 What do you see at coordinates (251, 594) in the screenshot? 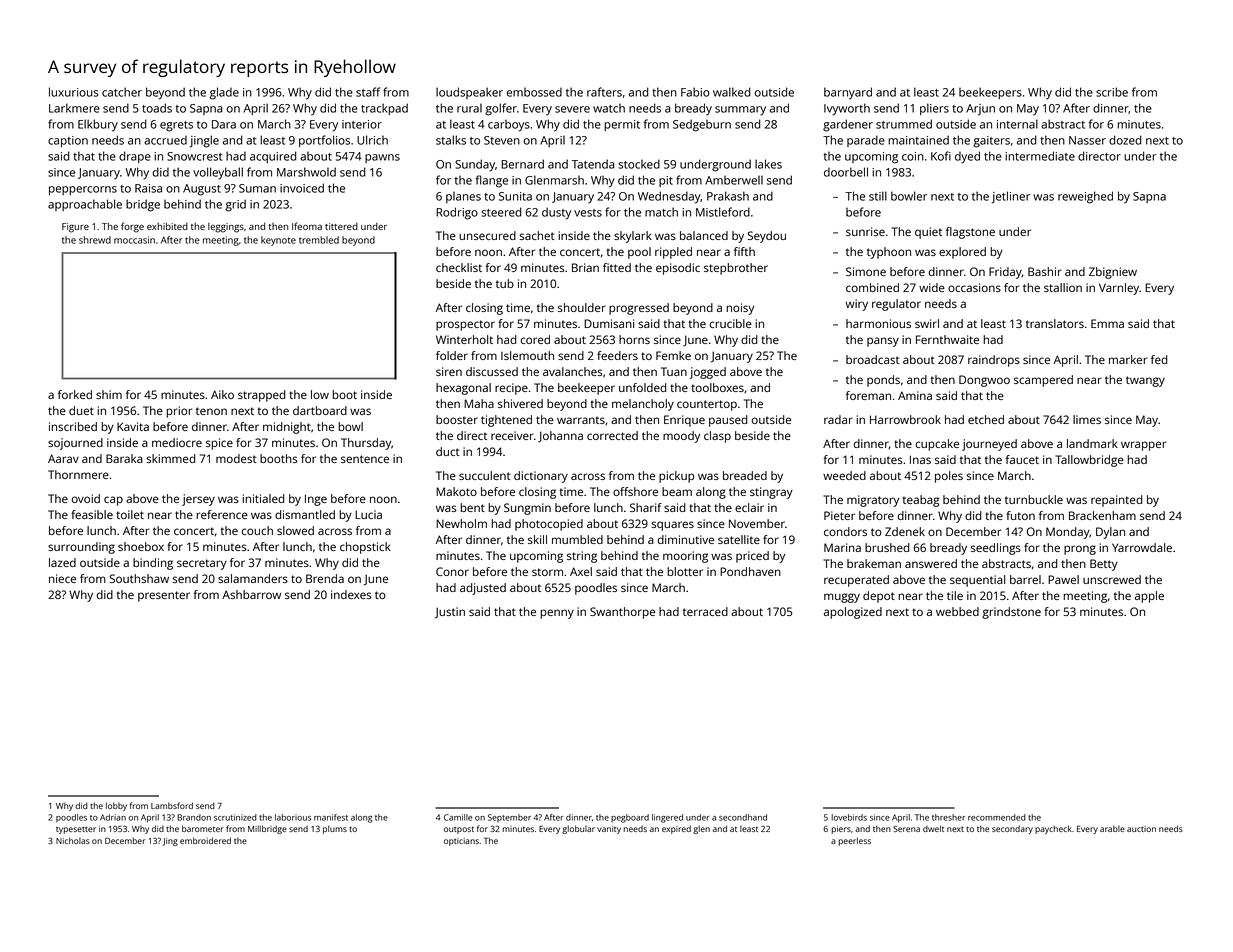
I see `Ashbarrow` at bounding box center [251, 594].
